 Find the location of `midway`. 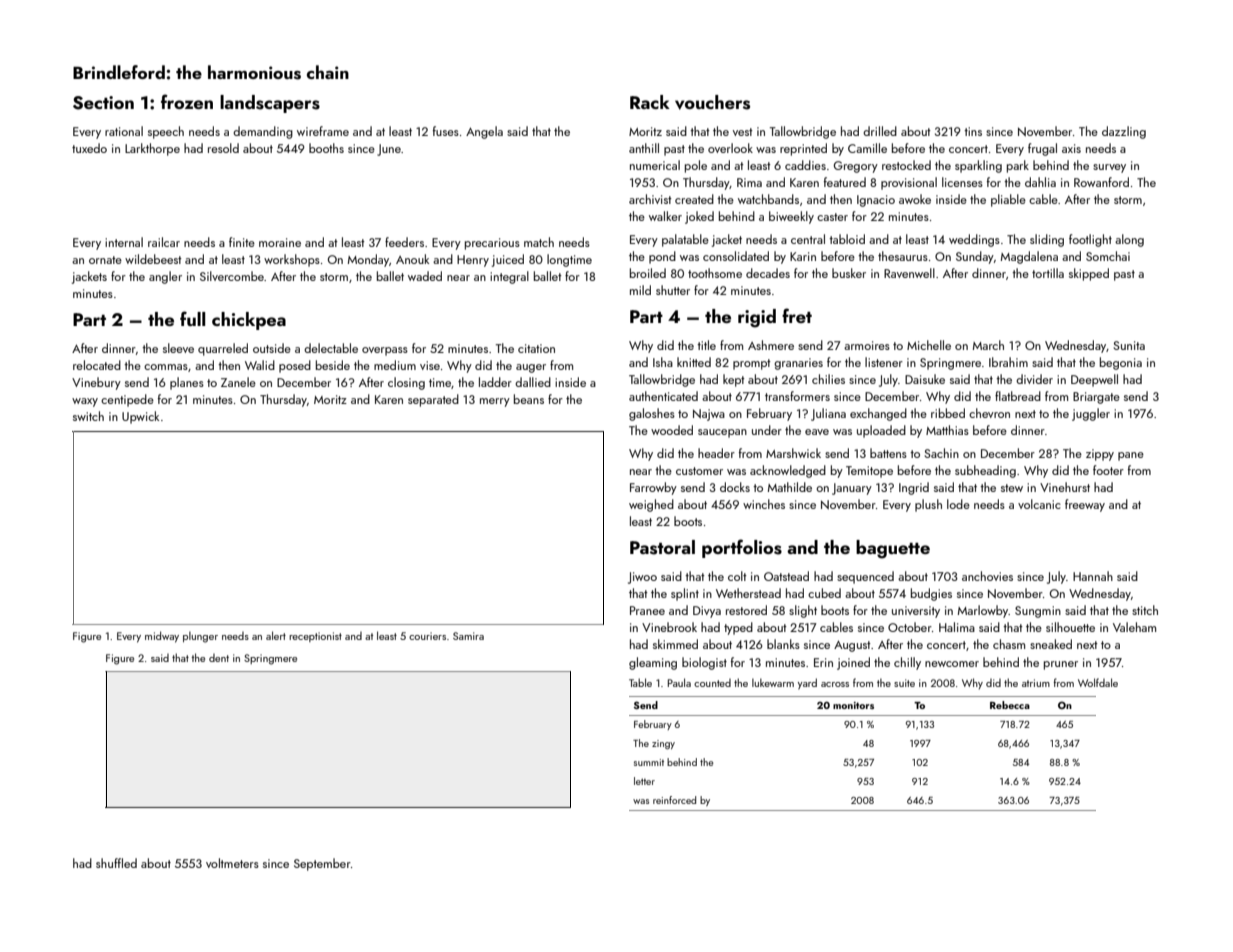

midway is located at coordinates (162, 637).
